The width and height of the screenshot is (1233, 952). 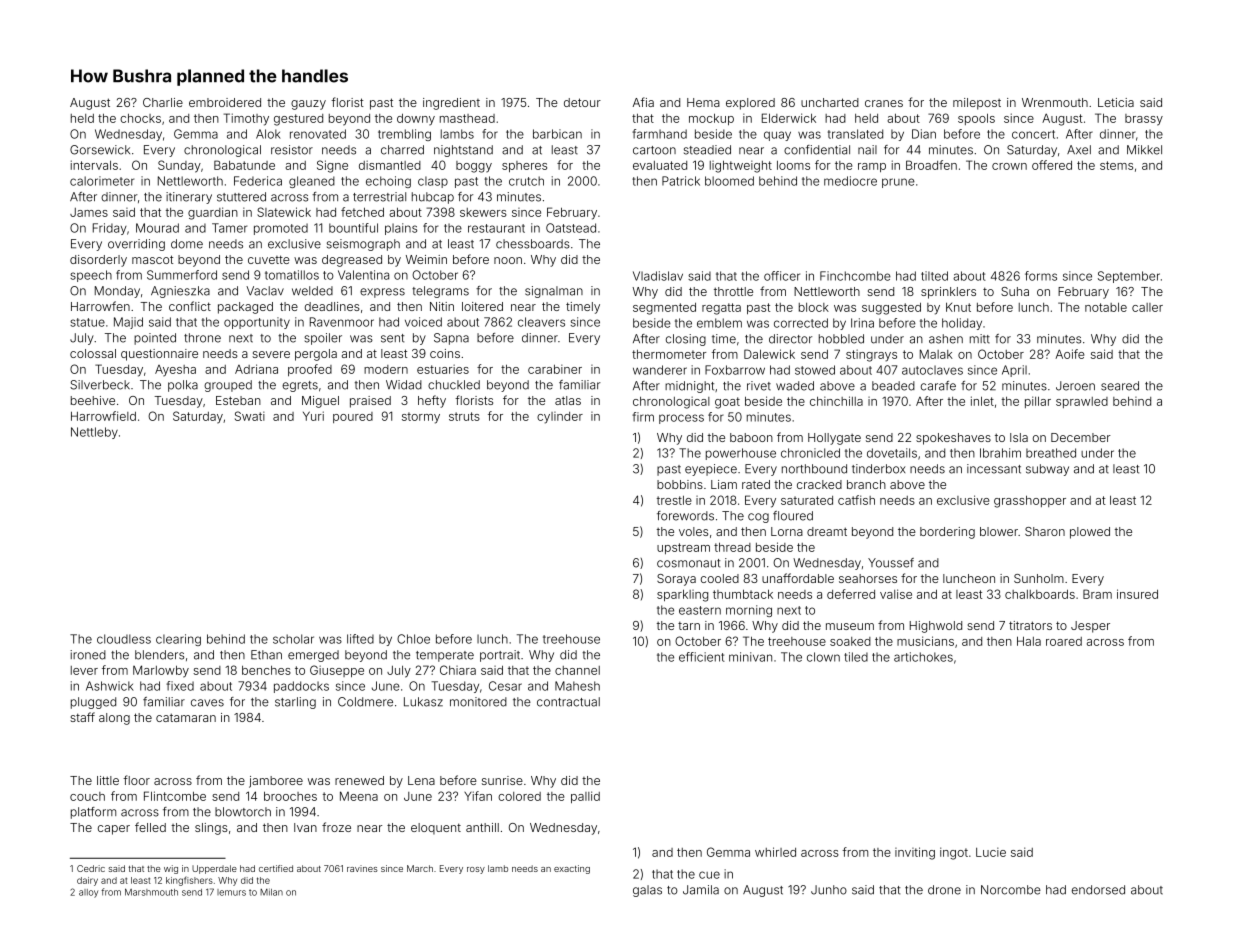 What do you see at coordinates (647, 891) in the screenshot?
I see `galas` at bounding box center [647, 891].
